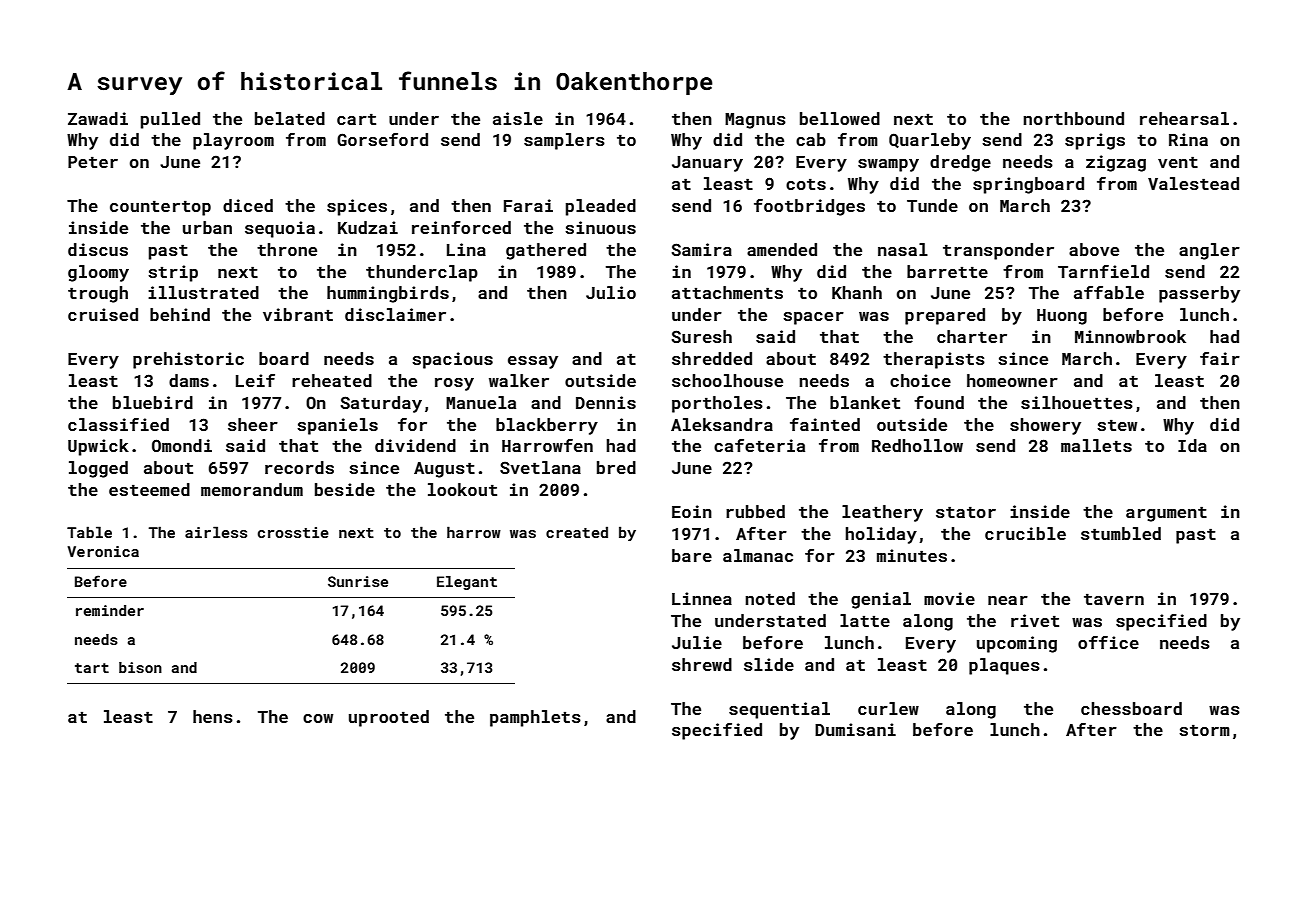  I want to click on aisle, so click(518, 118).
